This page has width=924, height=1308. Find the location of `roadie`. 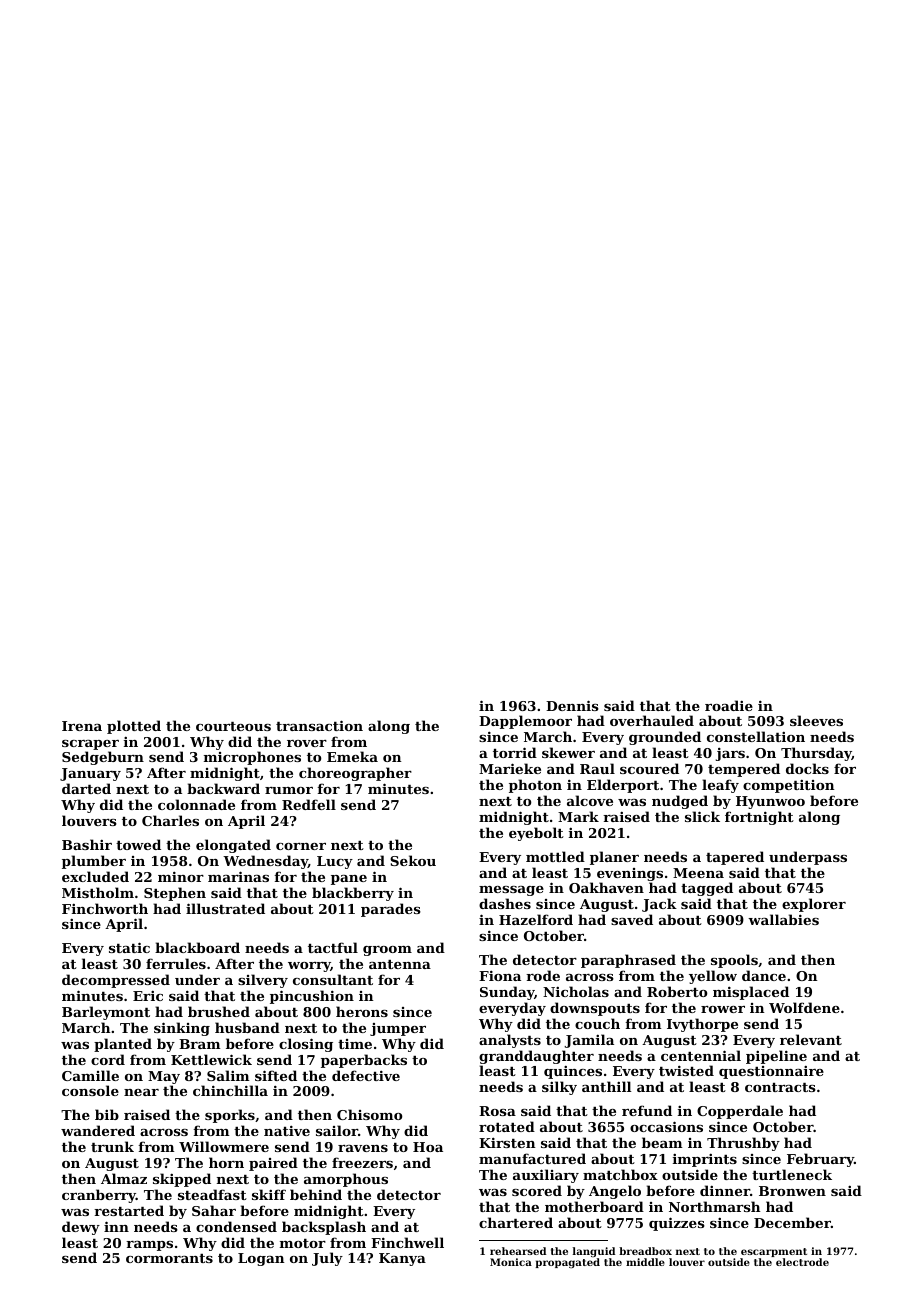

roadie is located at coordinates (729, 705).
